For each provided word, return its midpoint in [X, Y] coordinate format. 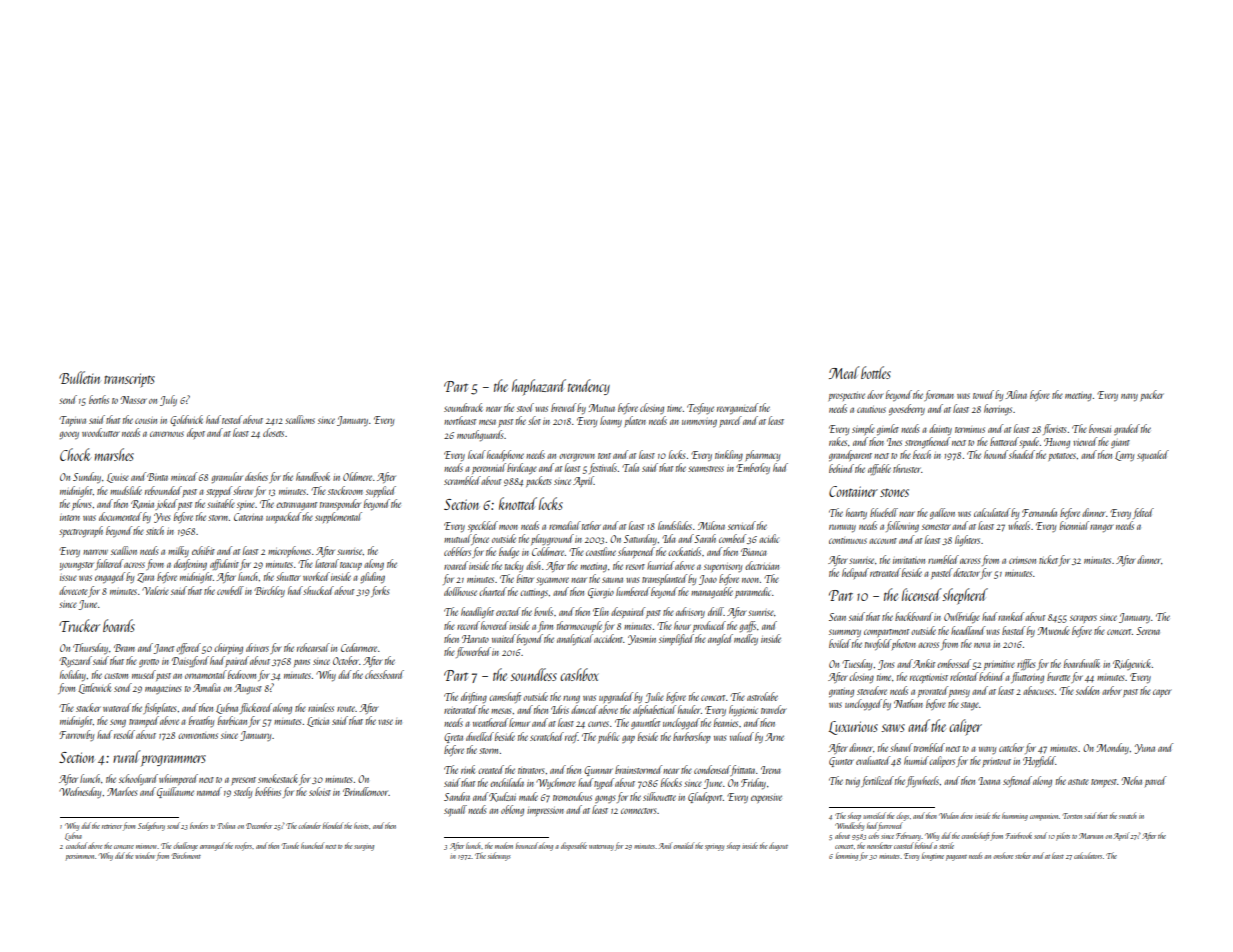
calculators [1088, 855]
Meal [844, 372]
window [144, 855]
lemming [847, 856]
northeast [460, 420]
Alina [1016, 394]
